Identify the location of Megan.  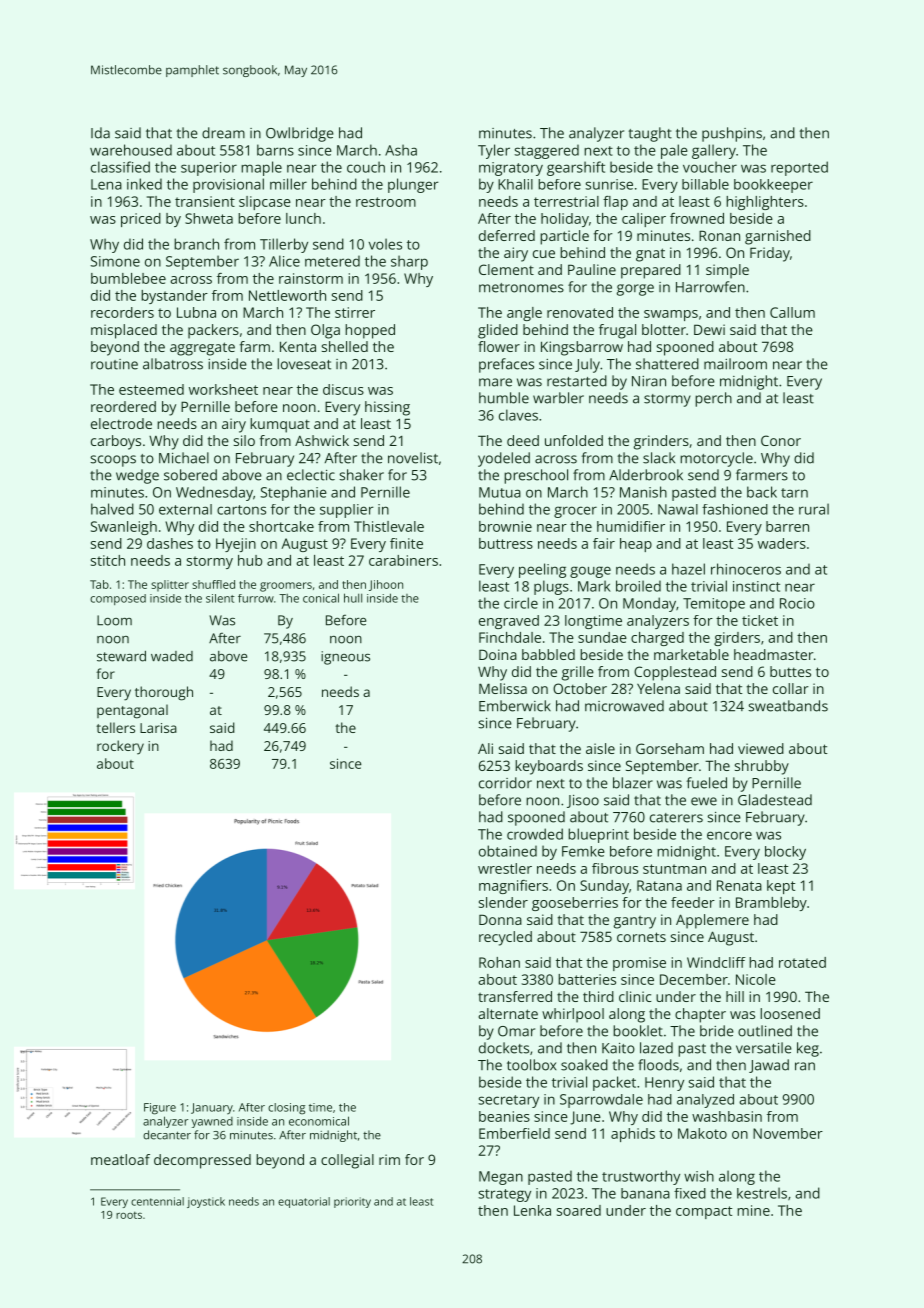
(501, 1178).
